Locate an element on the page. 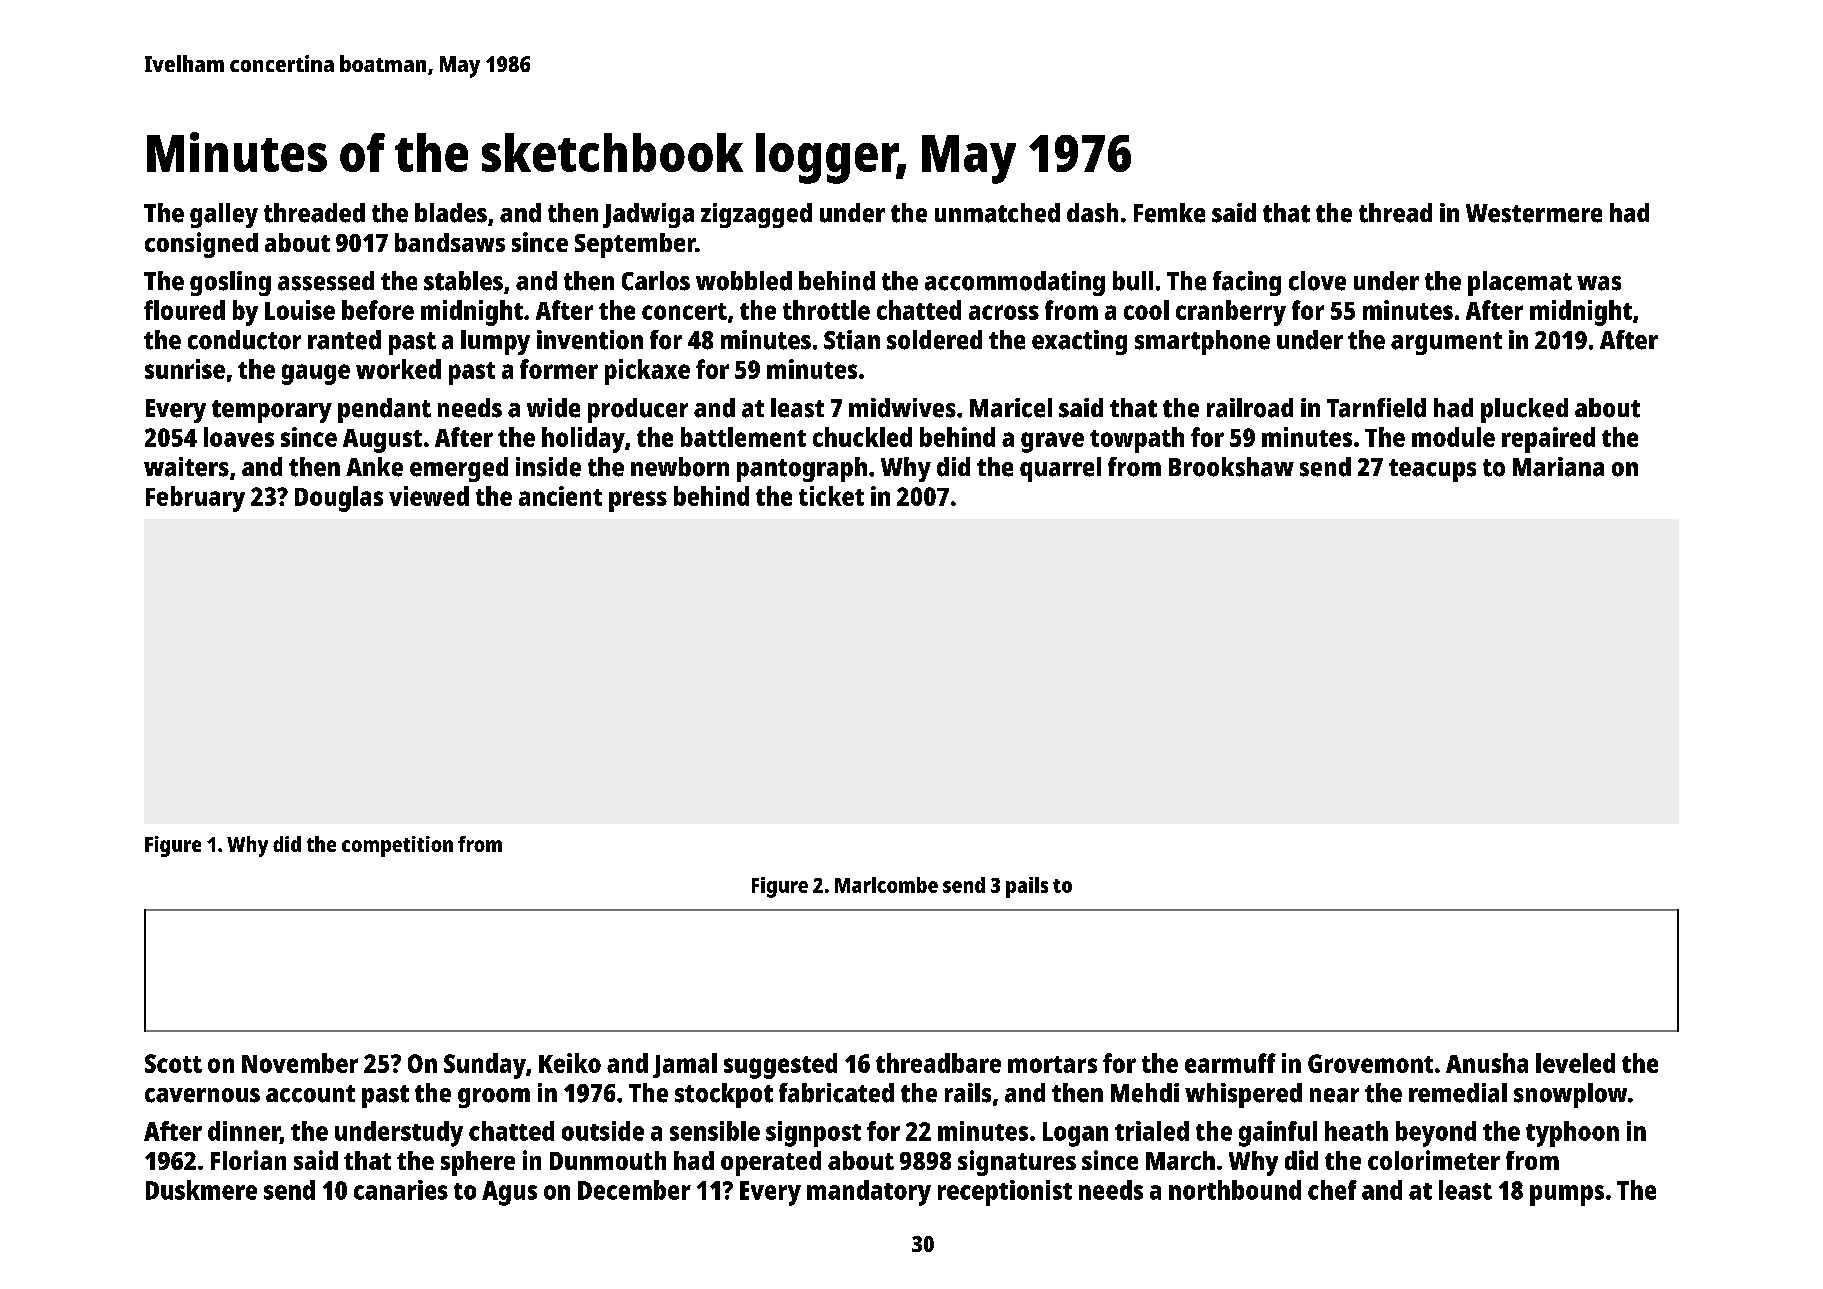  pails is located at coordinates (1027, 887).
